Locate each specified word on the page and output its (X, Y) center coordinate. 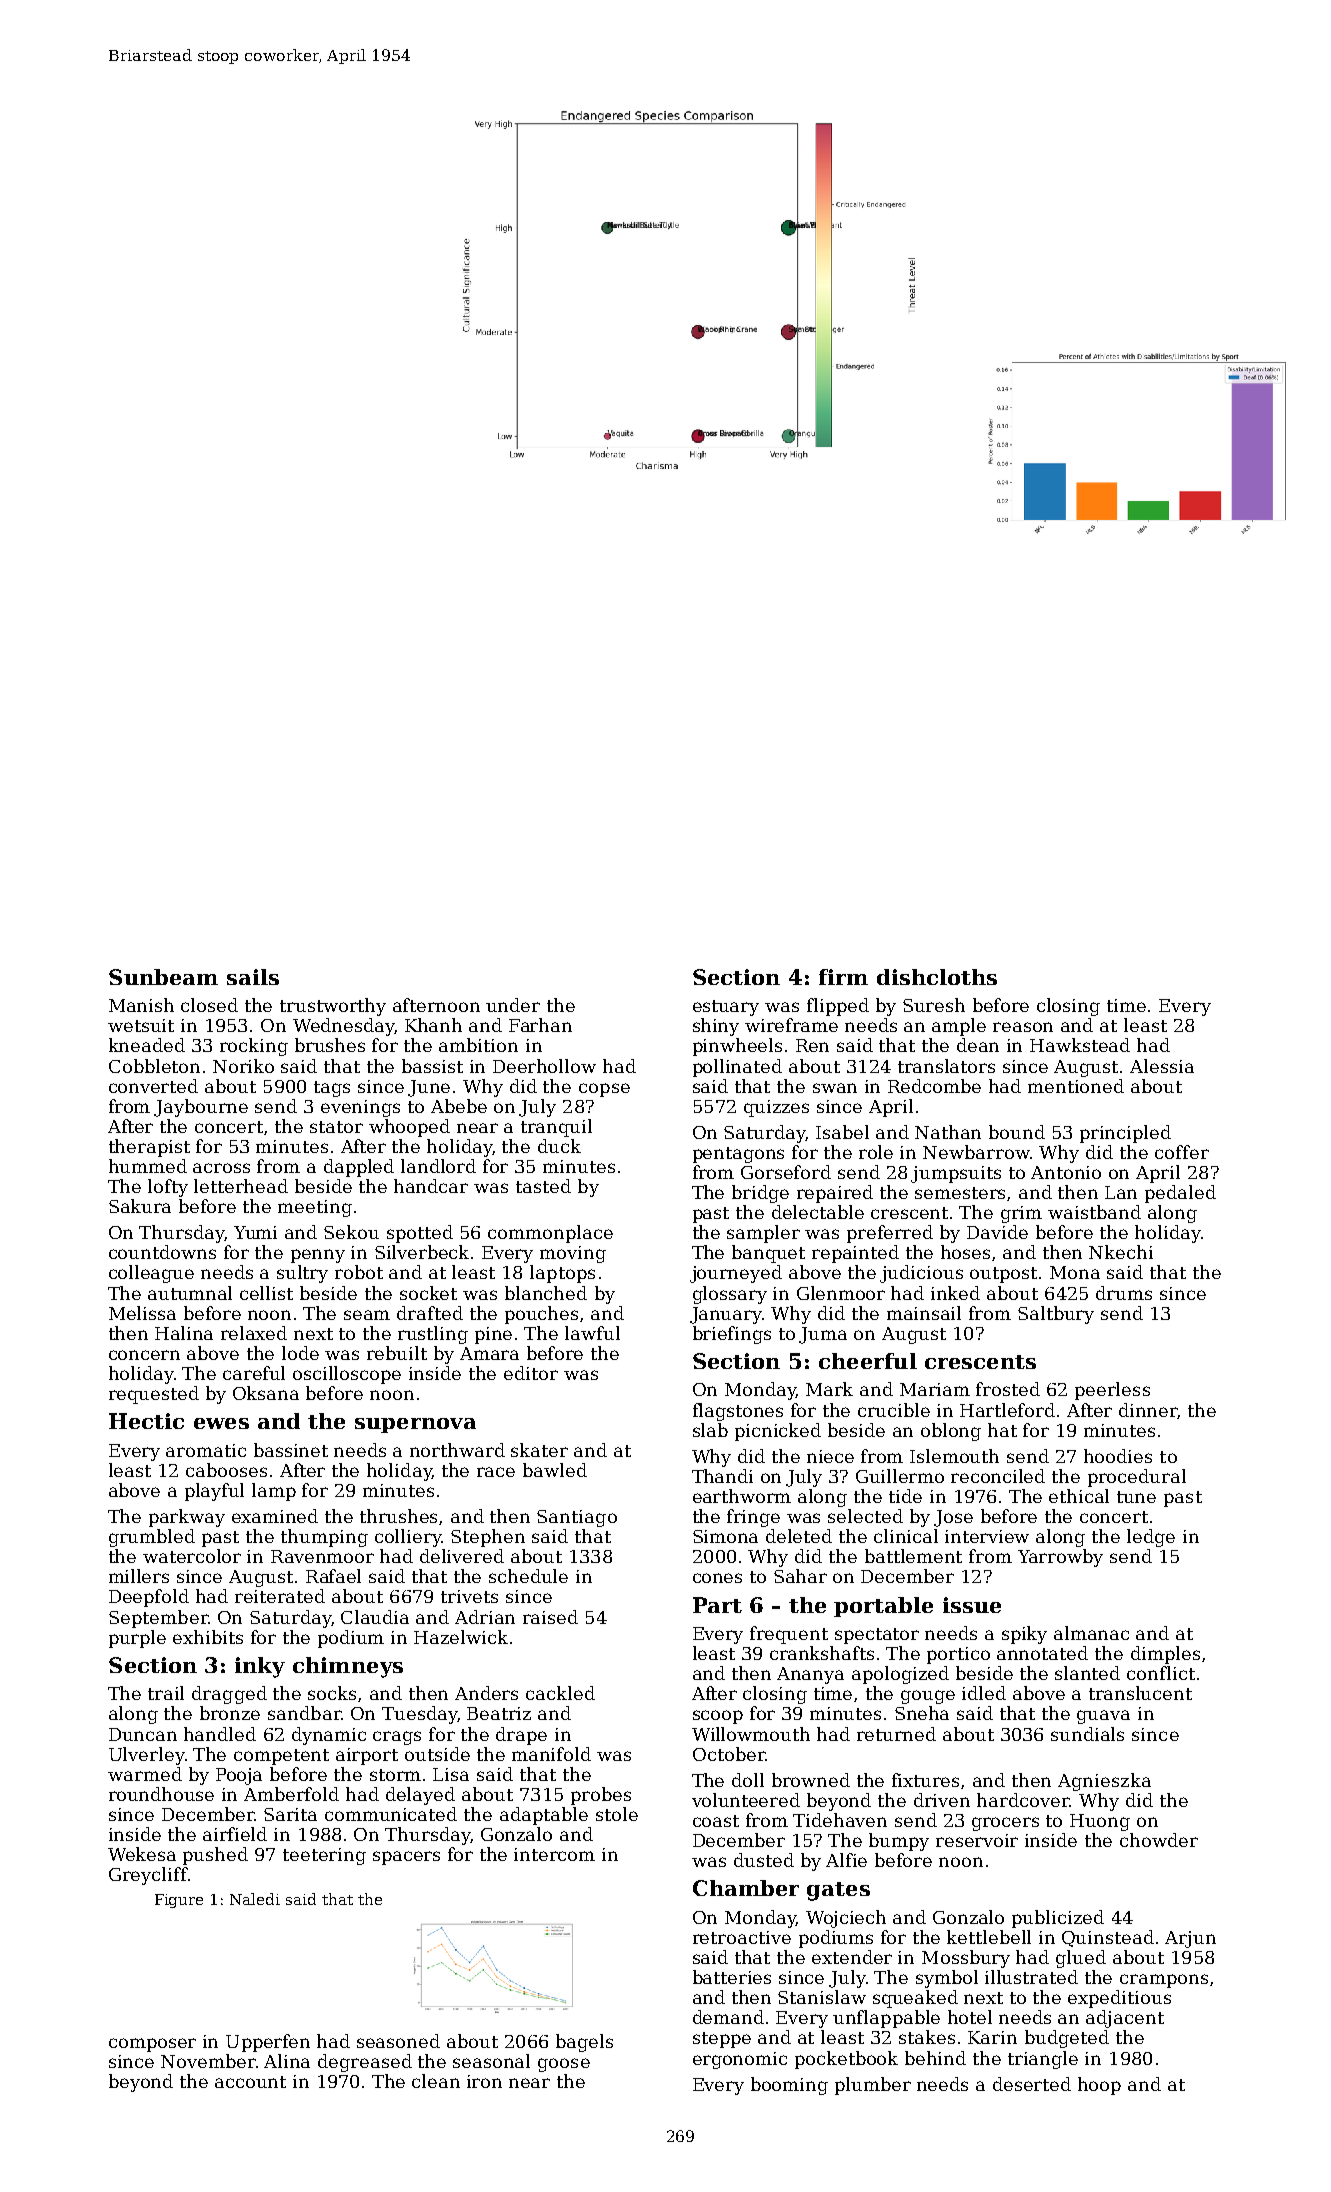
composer (152, 2045)
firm (843, 977)
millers (139, 1576)
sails (253, 977)
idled (984, 1693)
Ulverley (147, 1756)
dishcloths (937, 977)
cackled (560, 1693)
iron (484, 2081)
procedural (1137, 1478)
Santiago (577, 1518)
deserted (1032, 2084)
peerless (1112, 1391)
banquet (768, 1254)
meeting (315, 1208)
